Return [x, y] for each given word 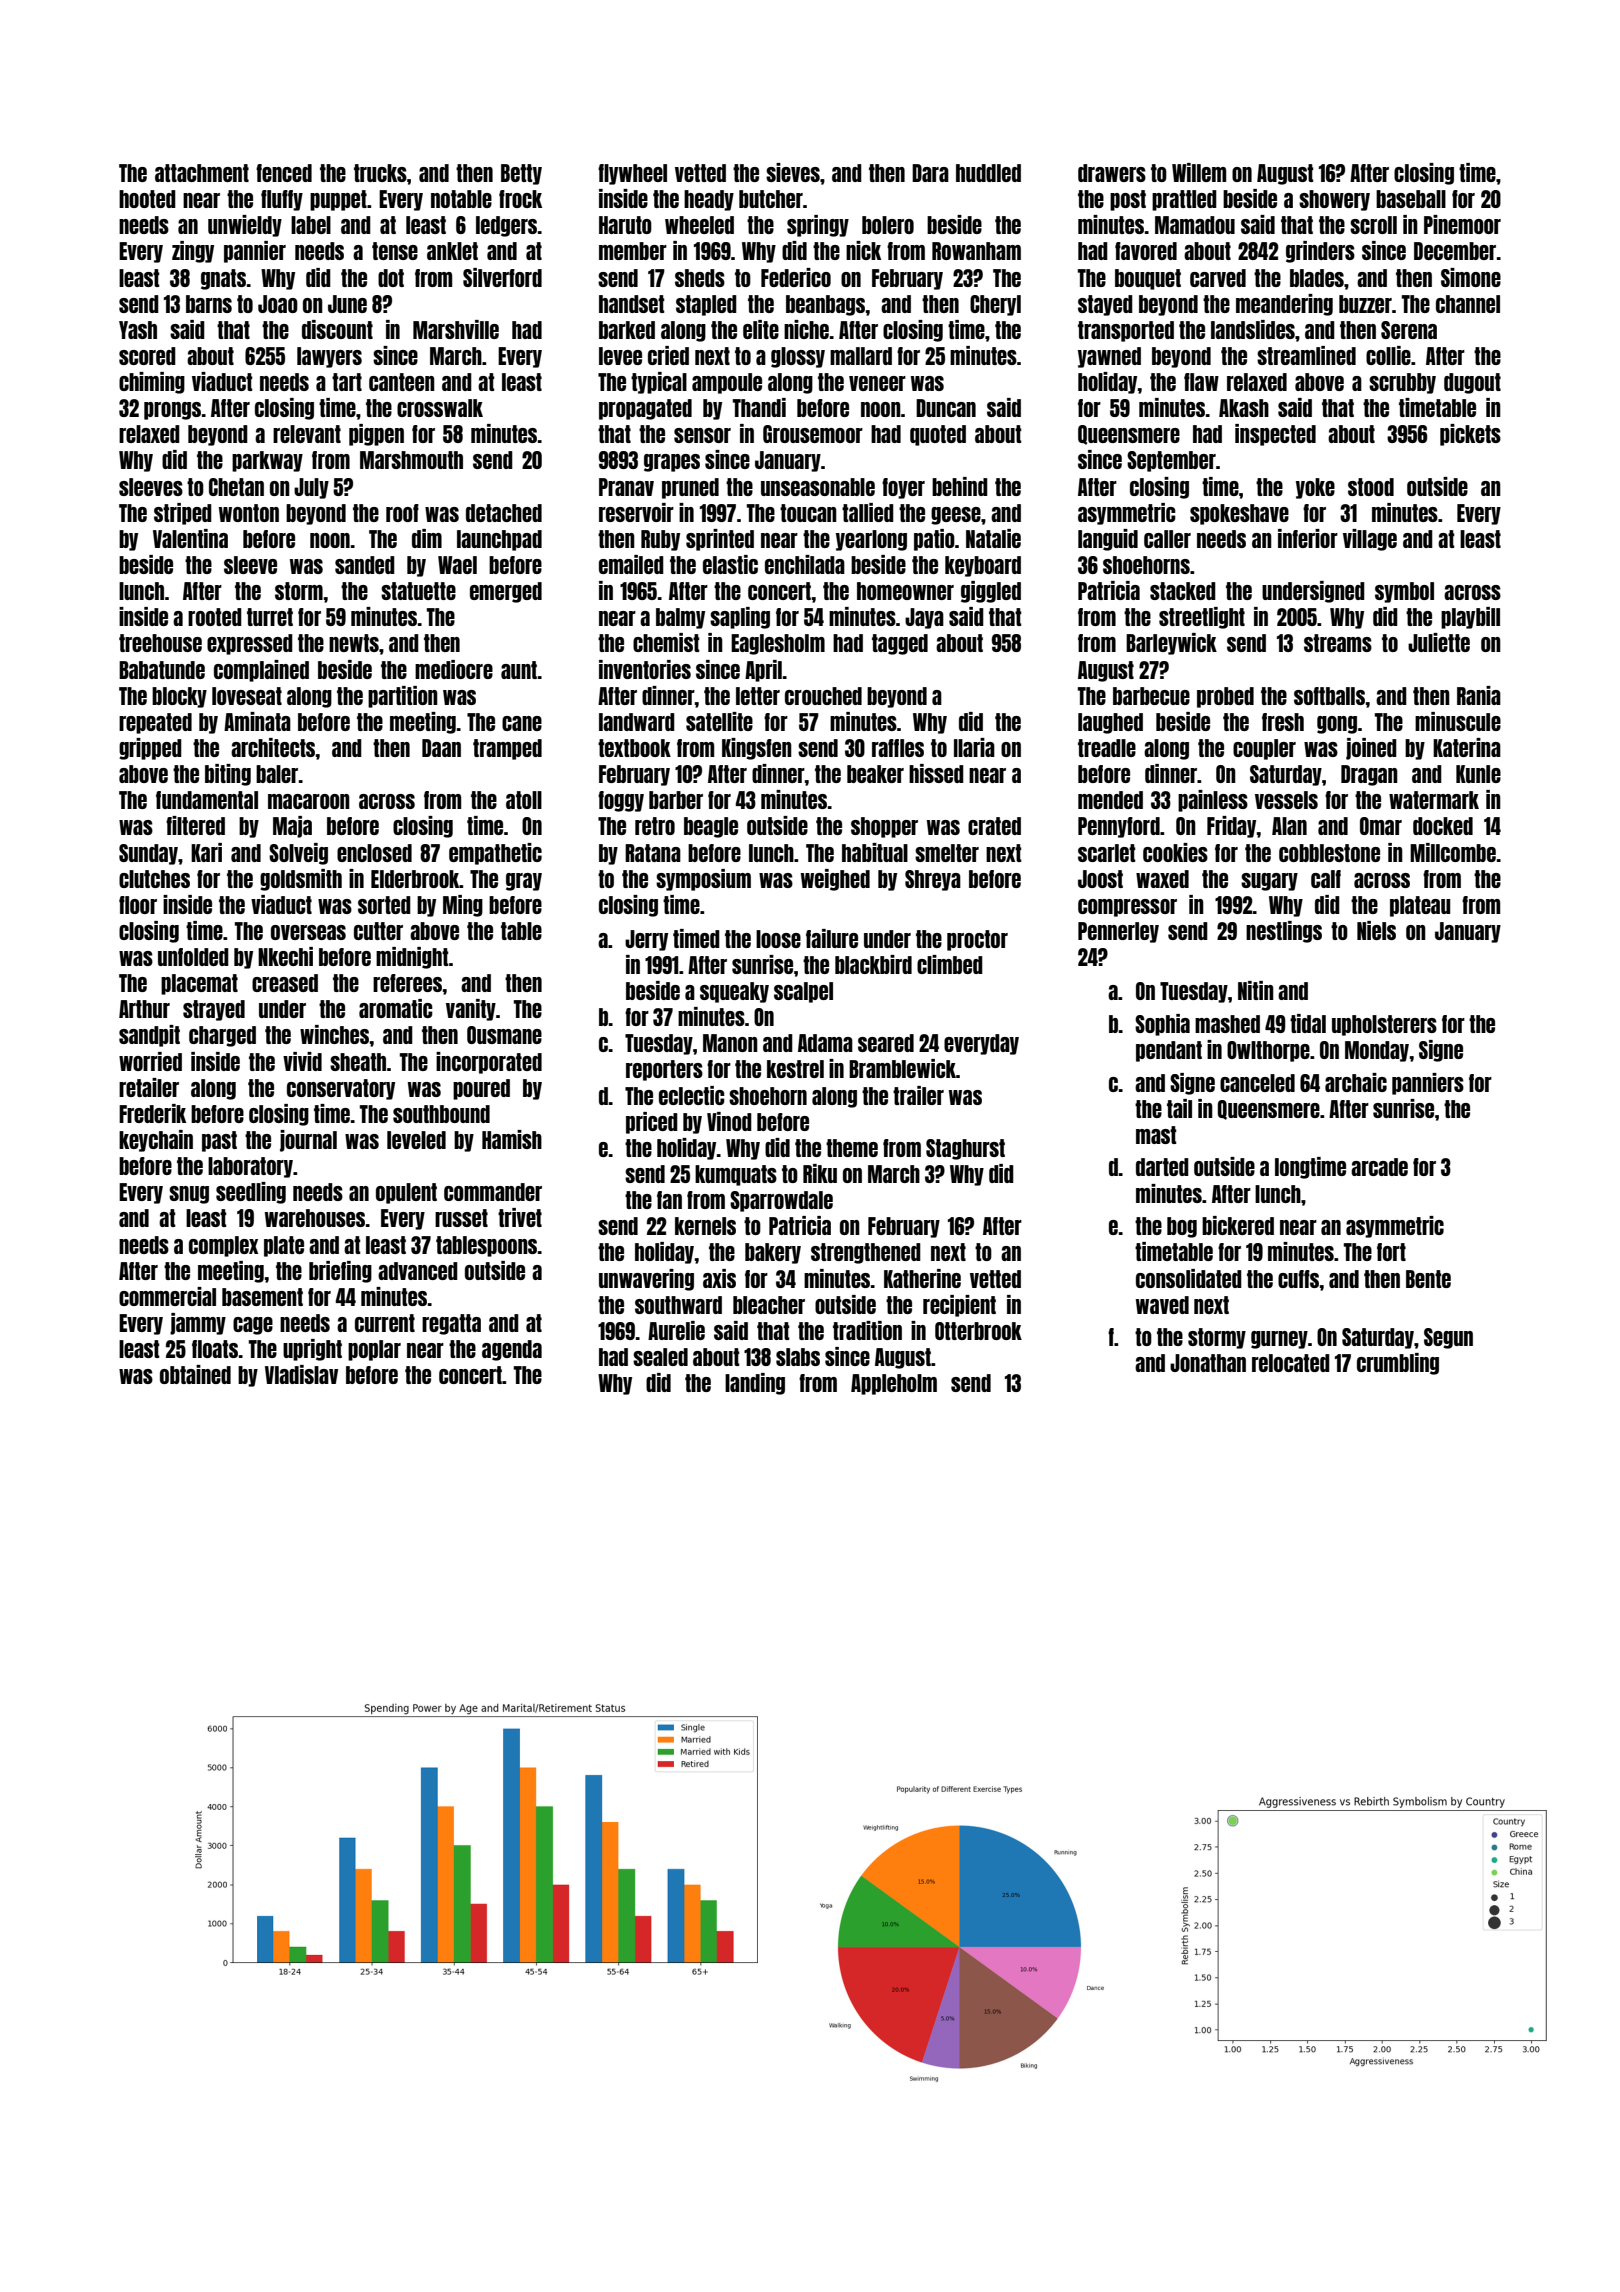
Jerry [646, 940]
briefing [340, 1272]
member [633, 251]
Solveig [298, 854]
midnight [412, 958]
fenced [284, 173]
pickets [1470, 435]
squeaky [734, 992]
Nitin [1256, 990]
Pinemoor [1462, 224]
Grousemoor [813, 434]
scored [147, 356]
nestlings [1284, 932]
